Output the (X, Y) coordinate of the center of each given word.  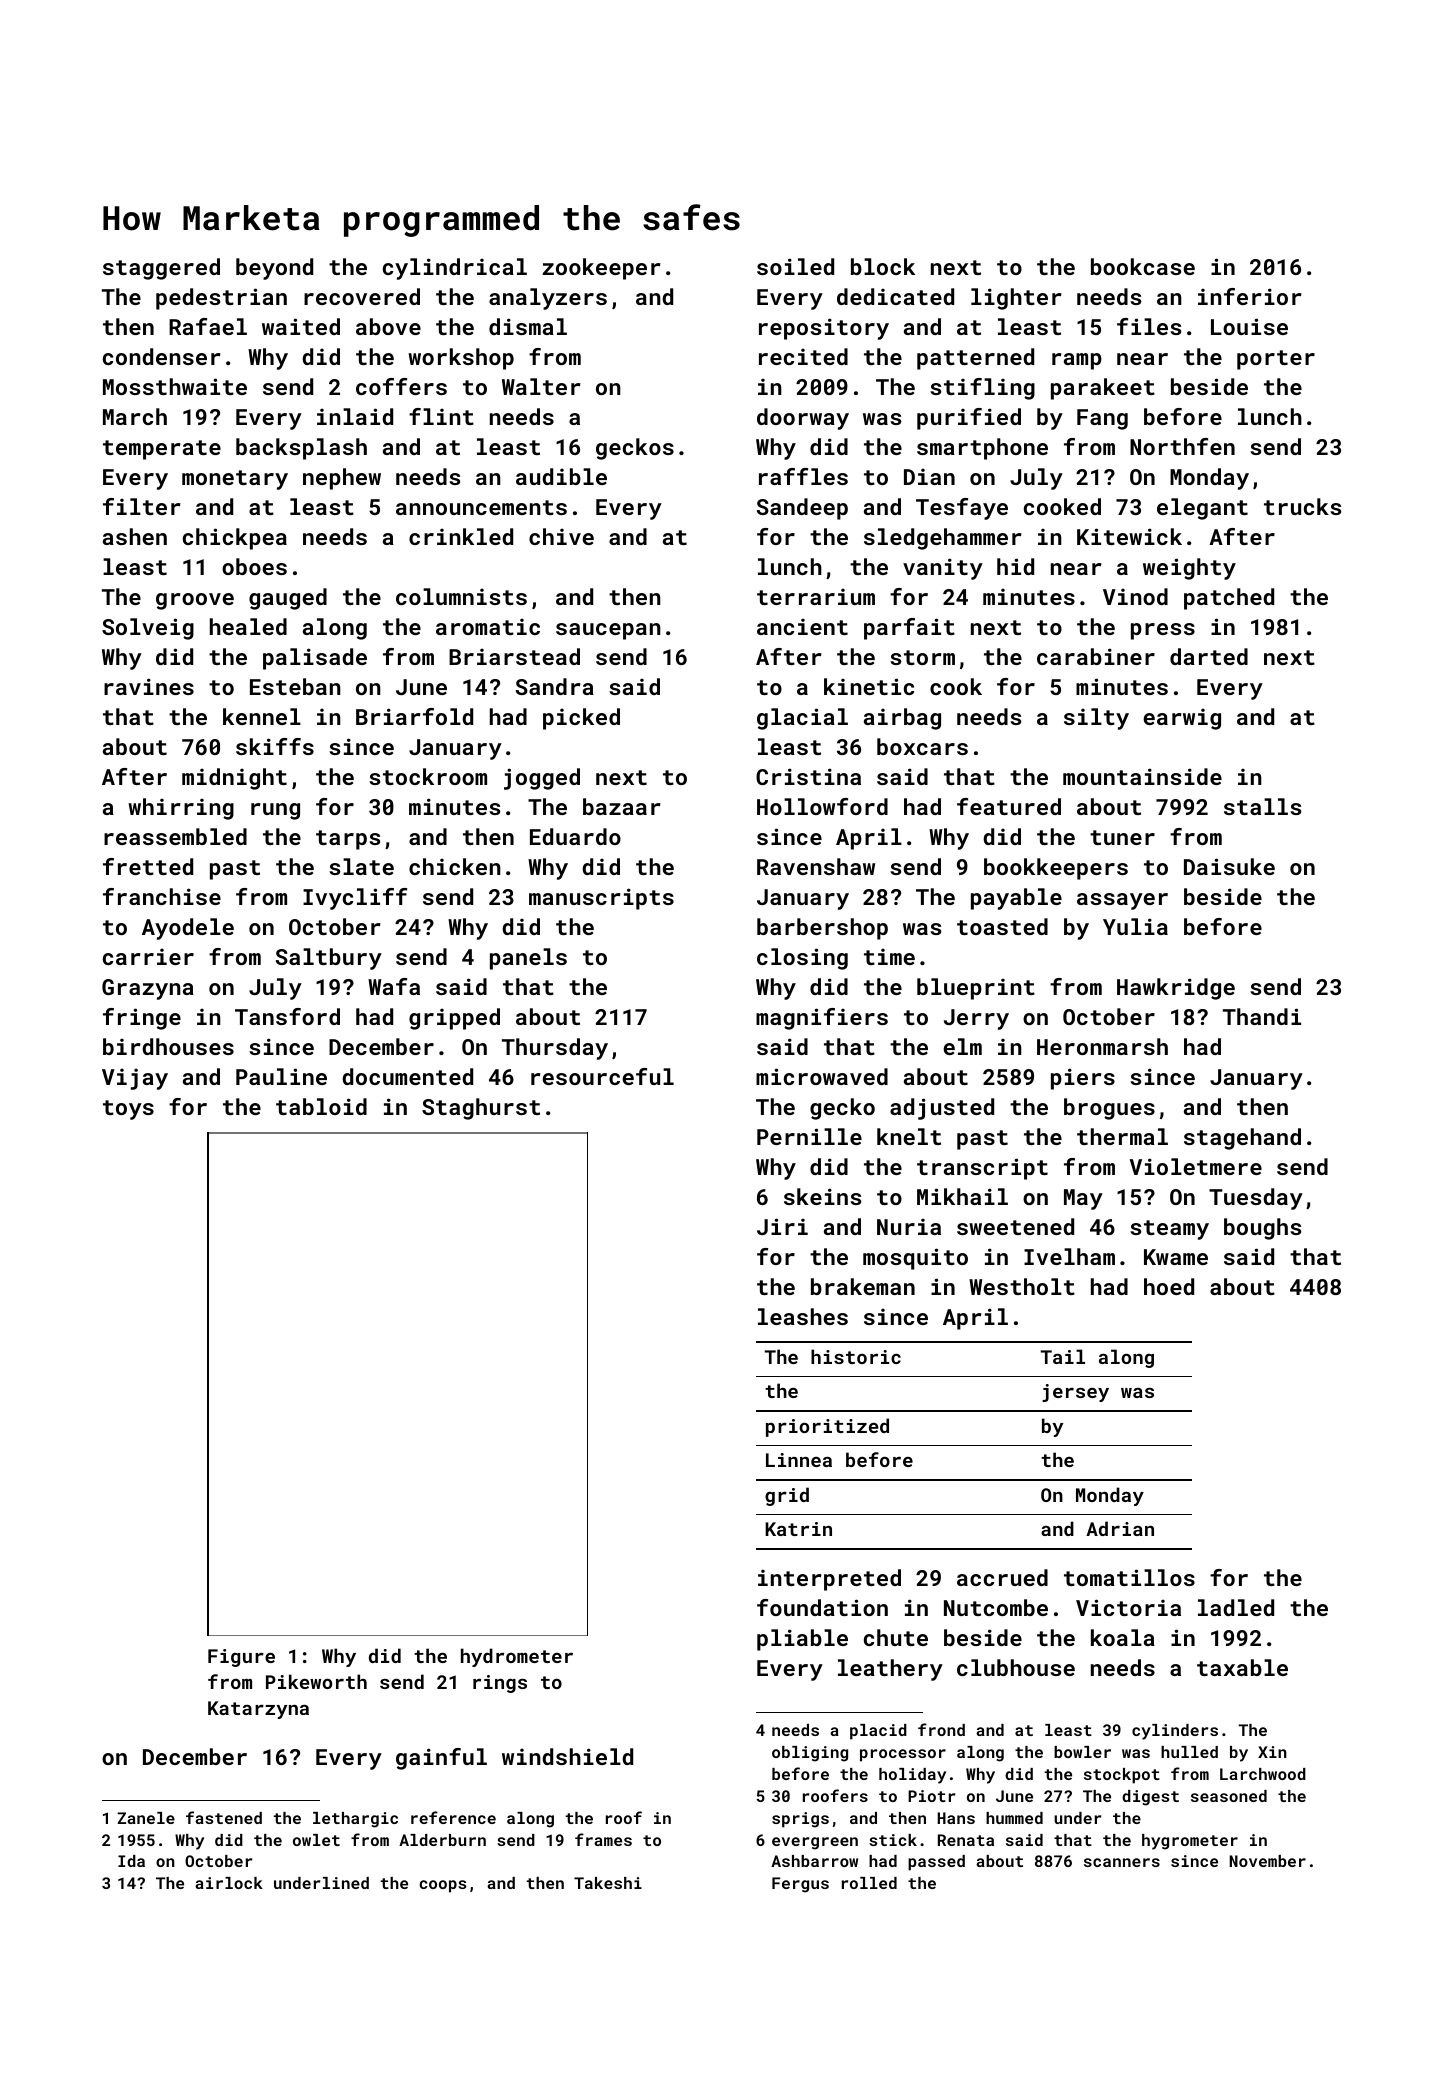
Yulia (1135, 926)
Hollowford (822, 806)
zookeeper (602, 269)
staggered (161, 269)
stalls (1262, 806)
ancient (802, 626)
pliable (802, 1640)
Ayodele (188, 929)
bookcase (1143, 266)
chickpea (235, 539)
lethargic (355, 1820)
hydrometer (517, 1657)
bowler (1082, 1752)
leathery (890, 1670)
